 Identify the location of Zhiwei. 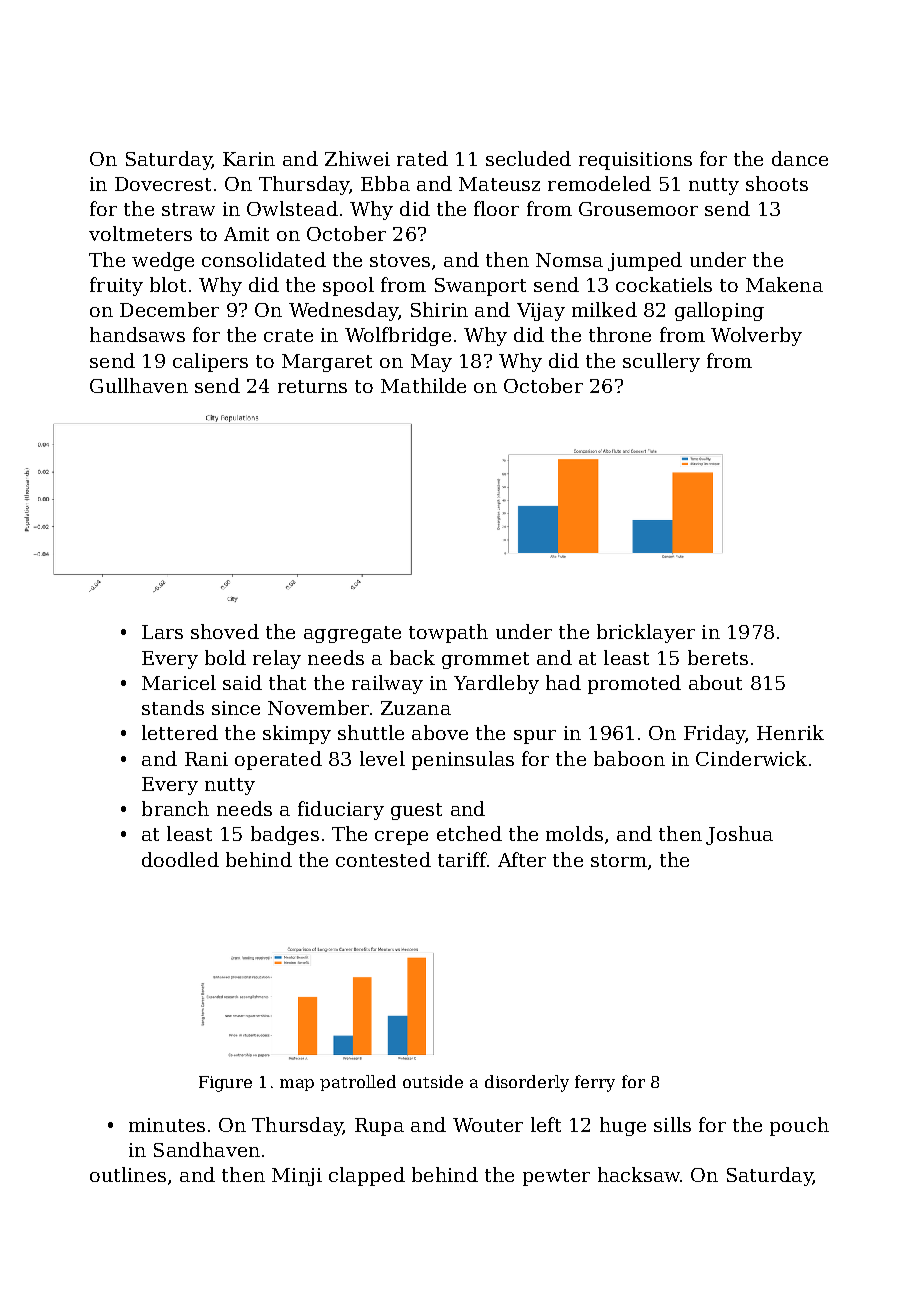
(357, 158).
